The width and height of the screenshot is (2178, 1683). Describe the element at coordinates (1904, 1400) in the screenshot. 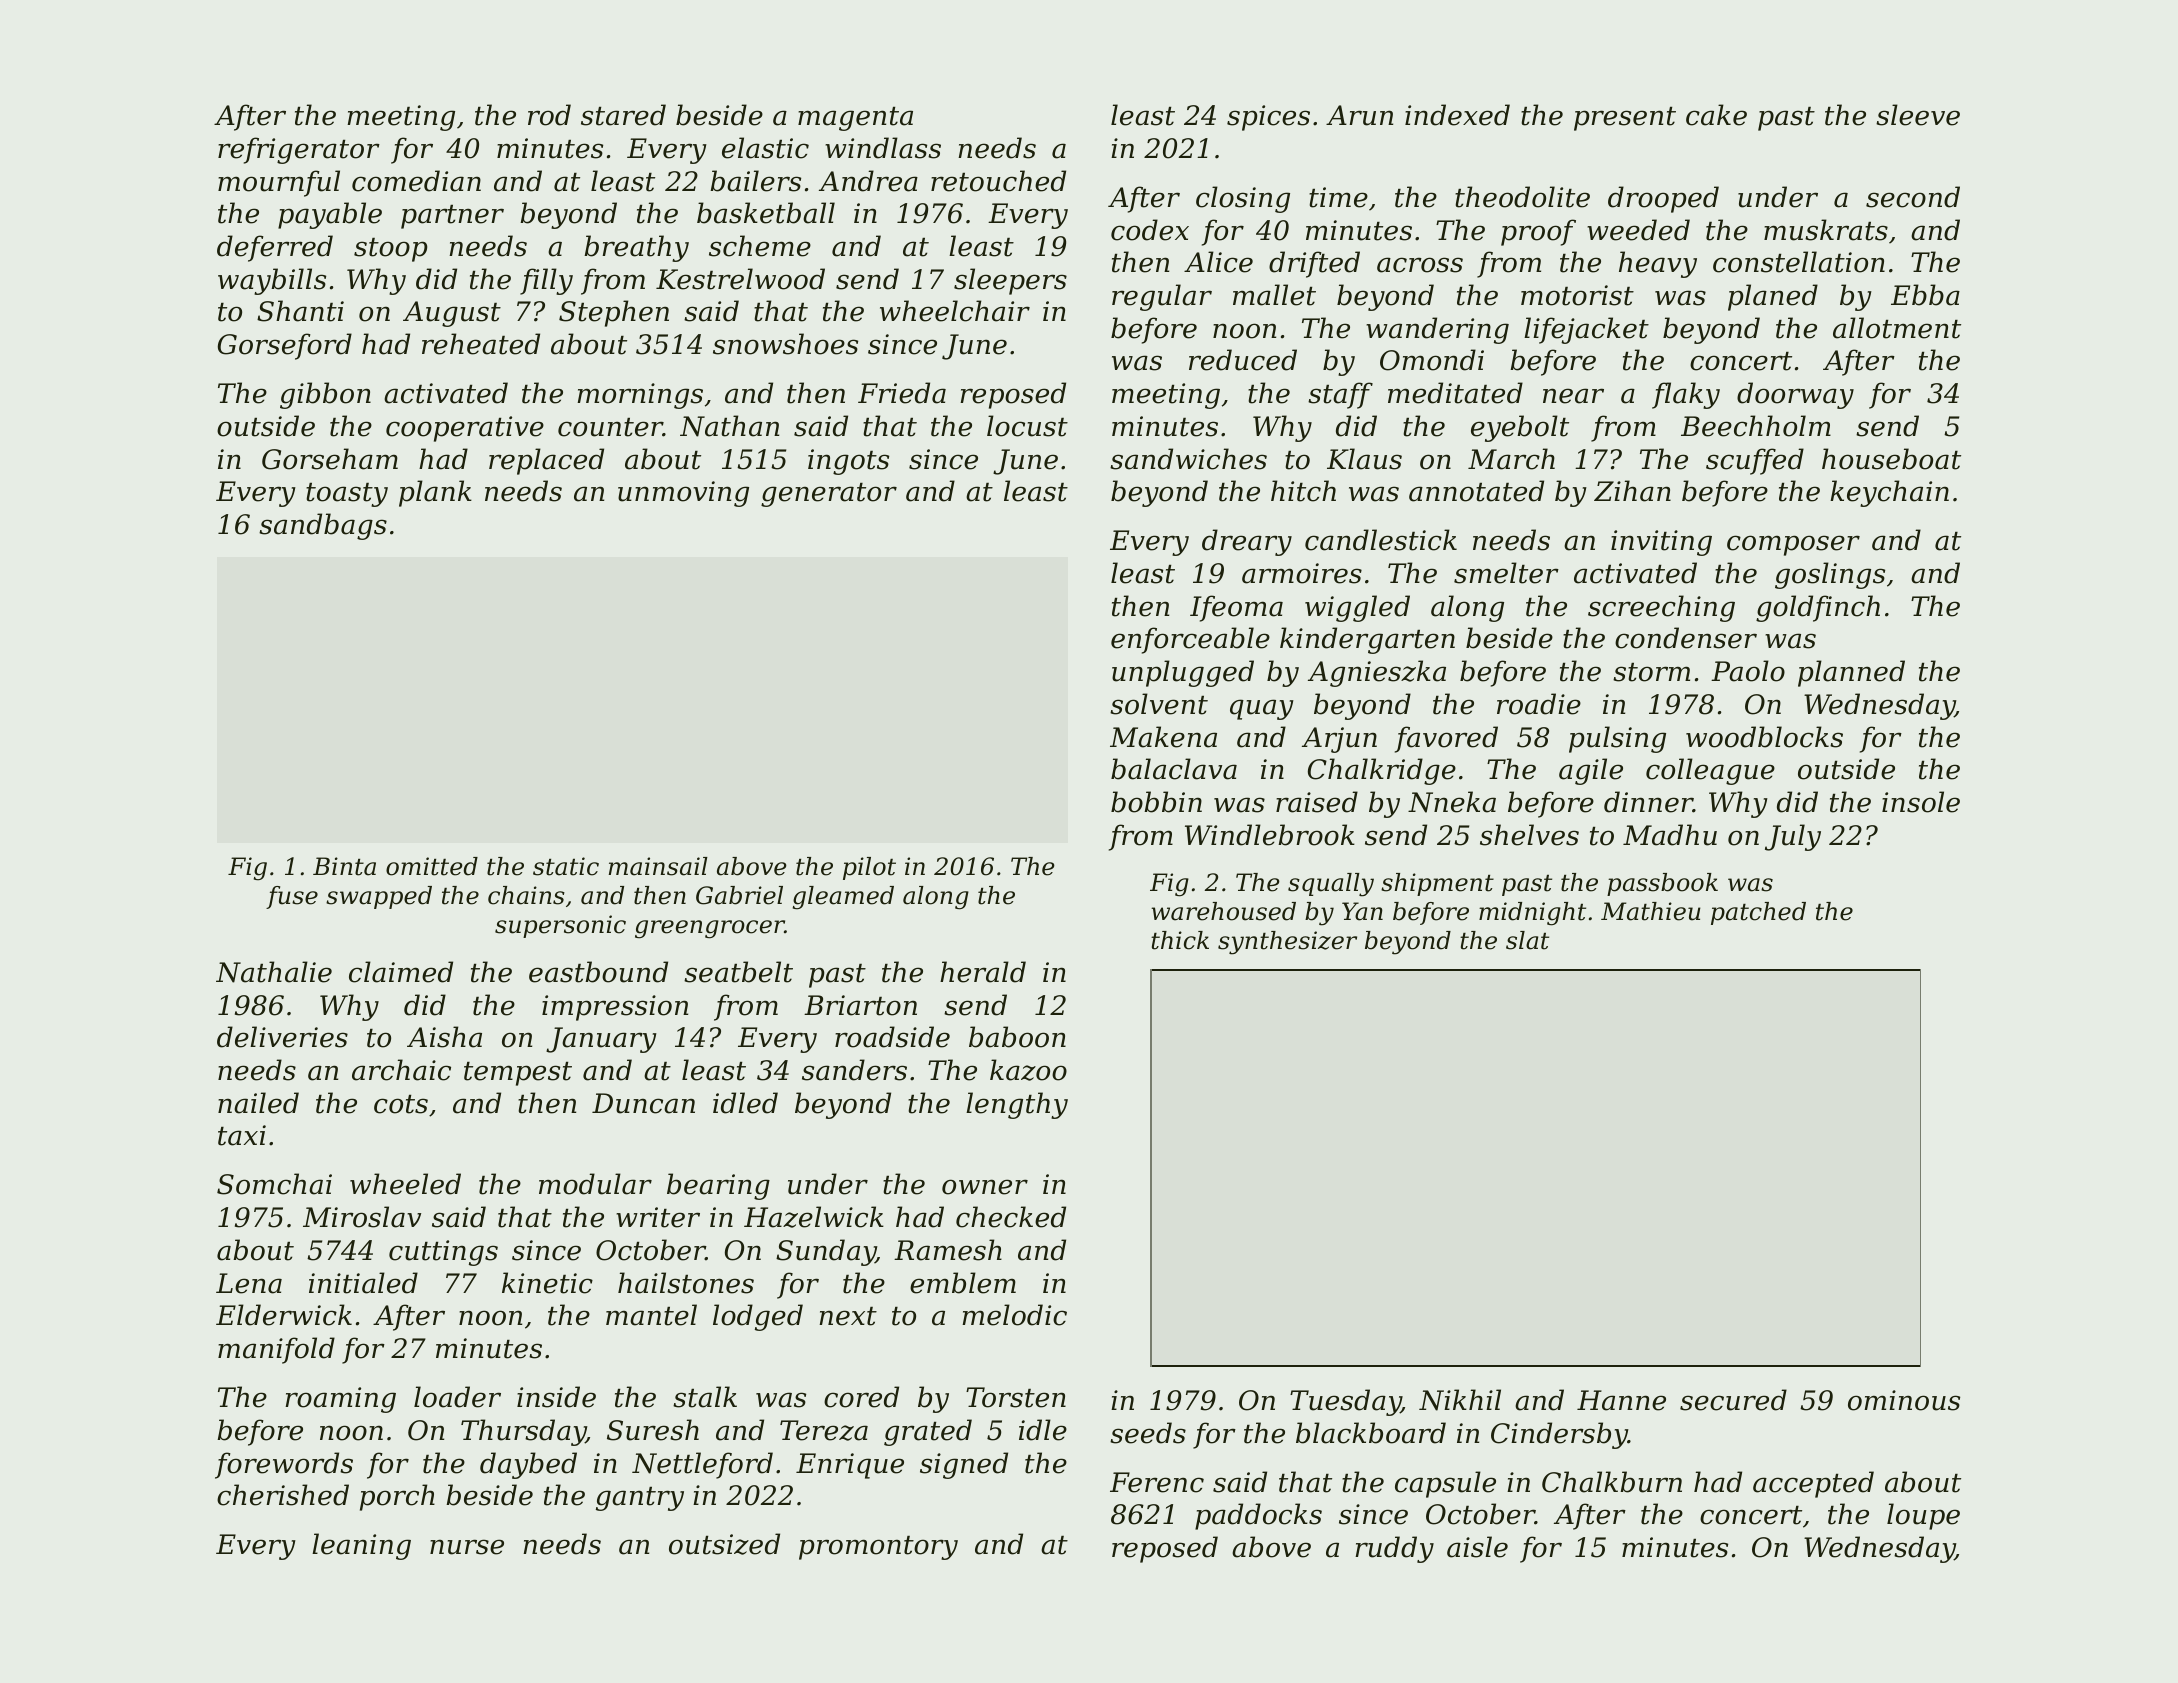

I see `ominous` at that location.
